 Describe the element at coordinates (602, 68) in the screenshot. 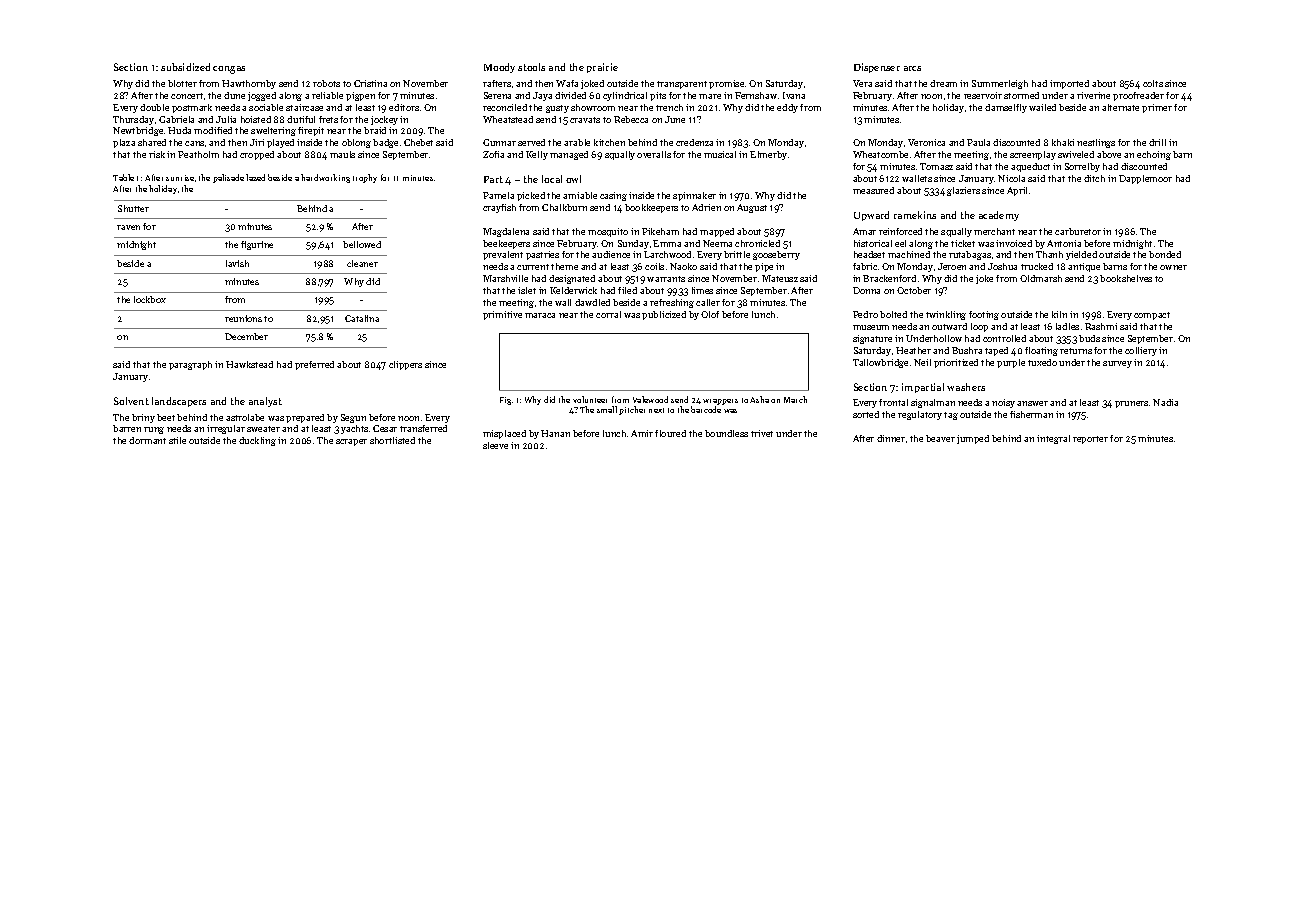

I see `prairie` at that location.
